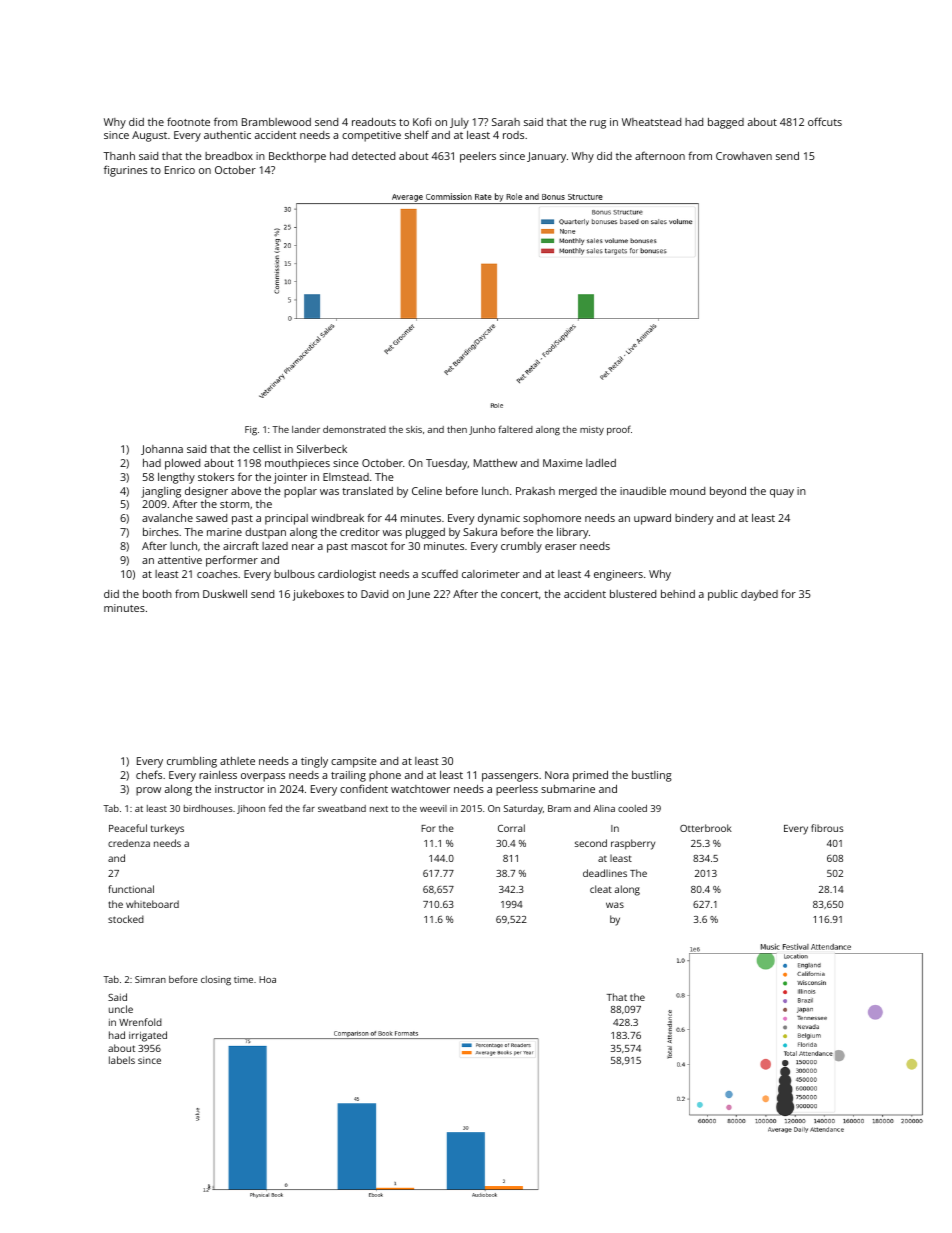  I want to click on athlete, so click(237, 761).
